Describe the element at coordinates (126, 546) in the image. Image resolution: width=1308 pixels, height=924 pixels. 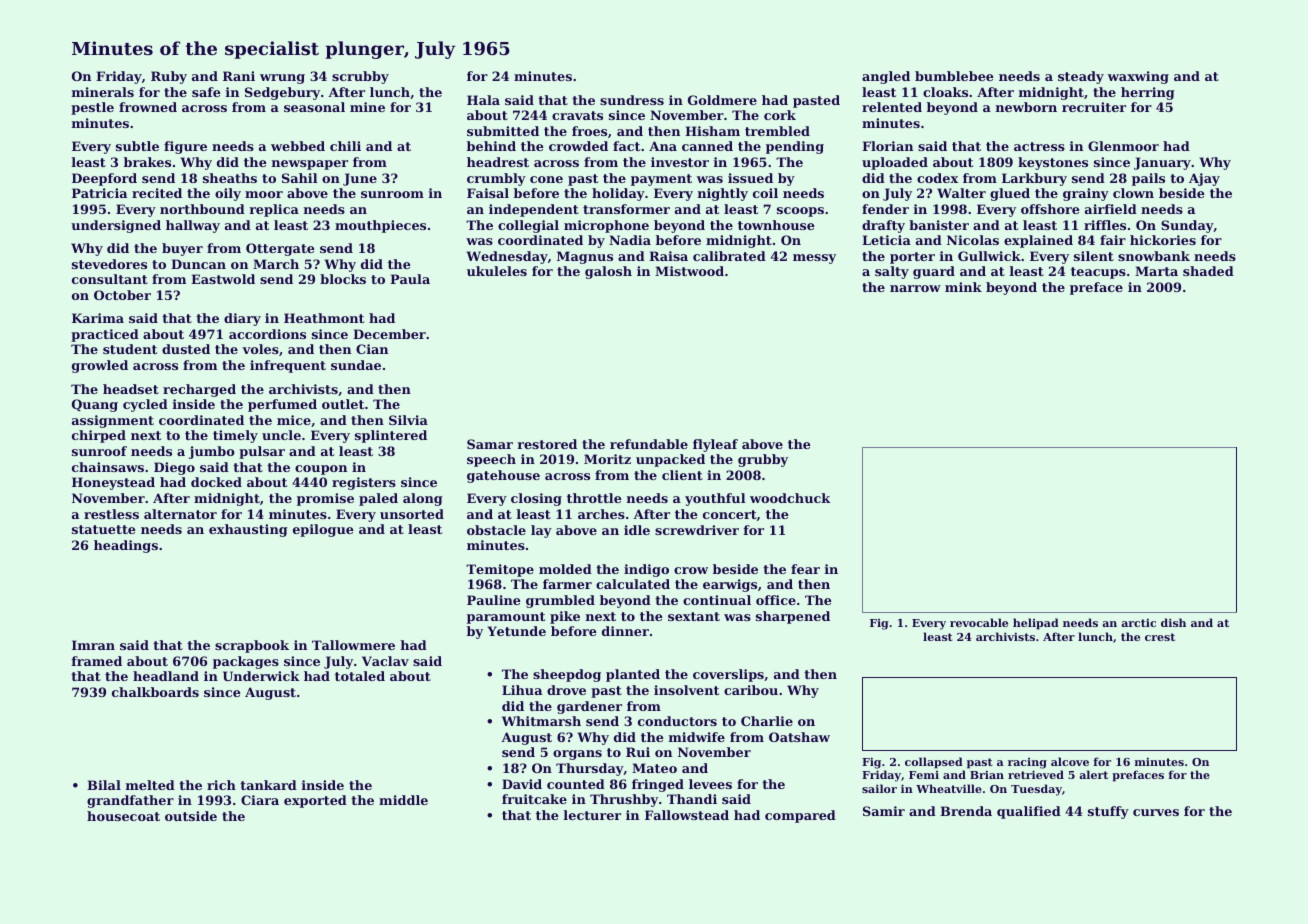
I see `headings` at that location.
